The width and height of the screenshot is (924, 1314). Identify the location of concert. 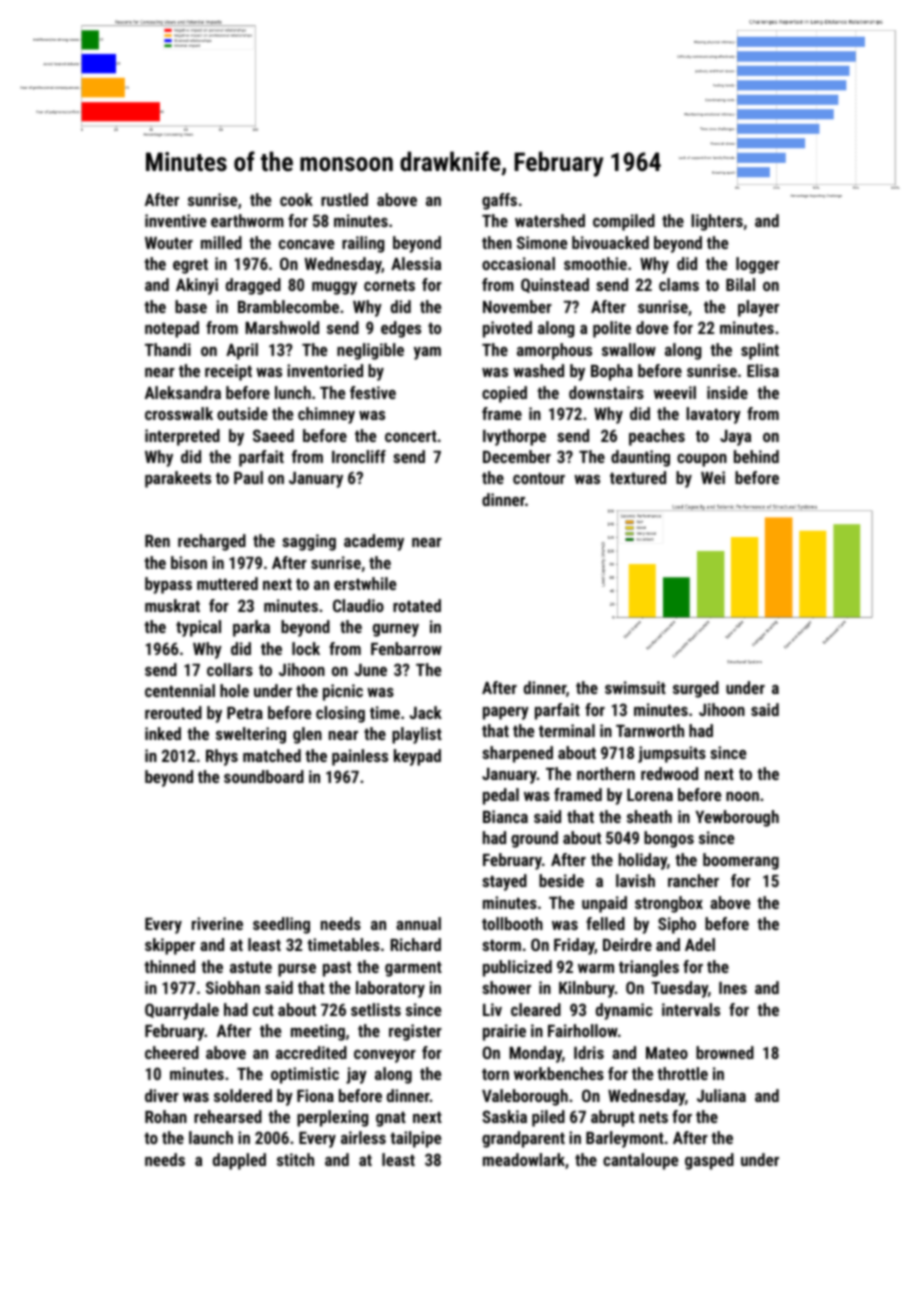
(411, 436).
